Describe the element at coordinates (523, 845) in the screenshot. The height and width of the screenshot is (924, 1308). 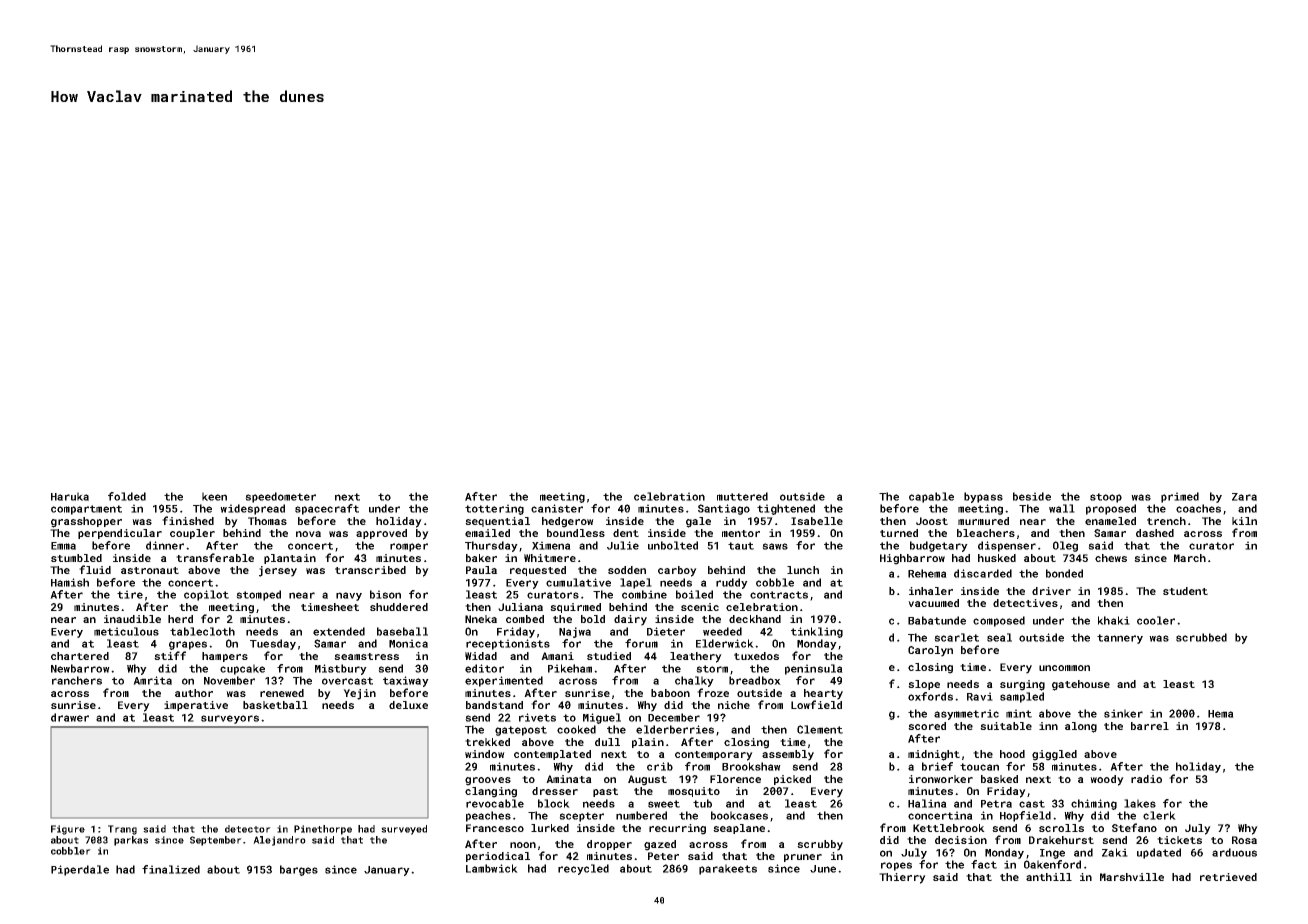
I see `noon` at that location.
